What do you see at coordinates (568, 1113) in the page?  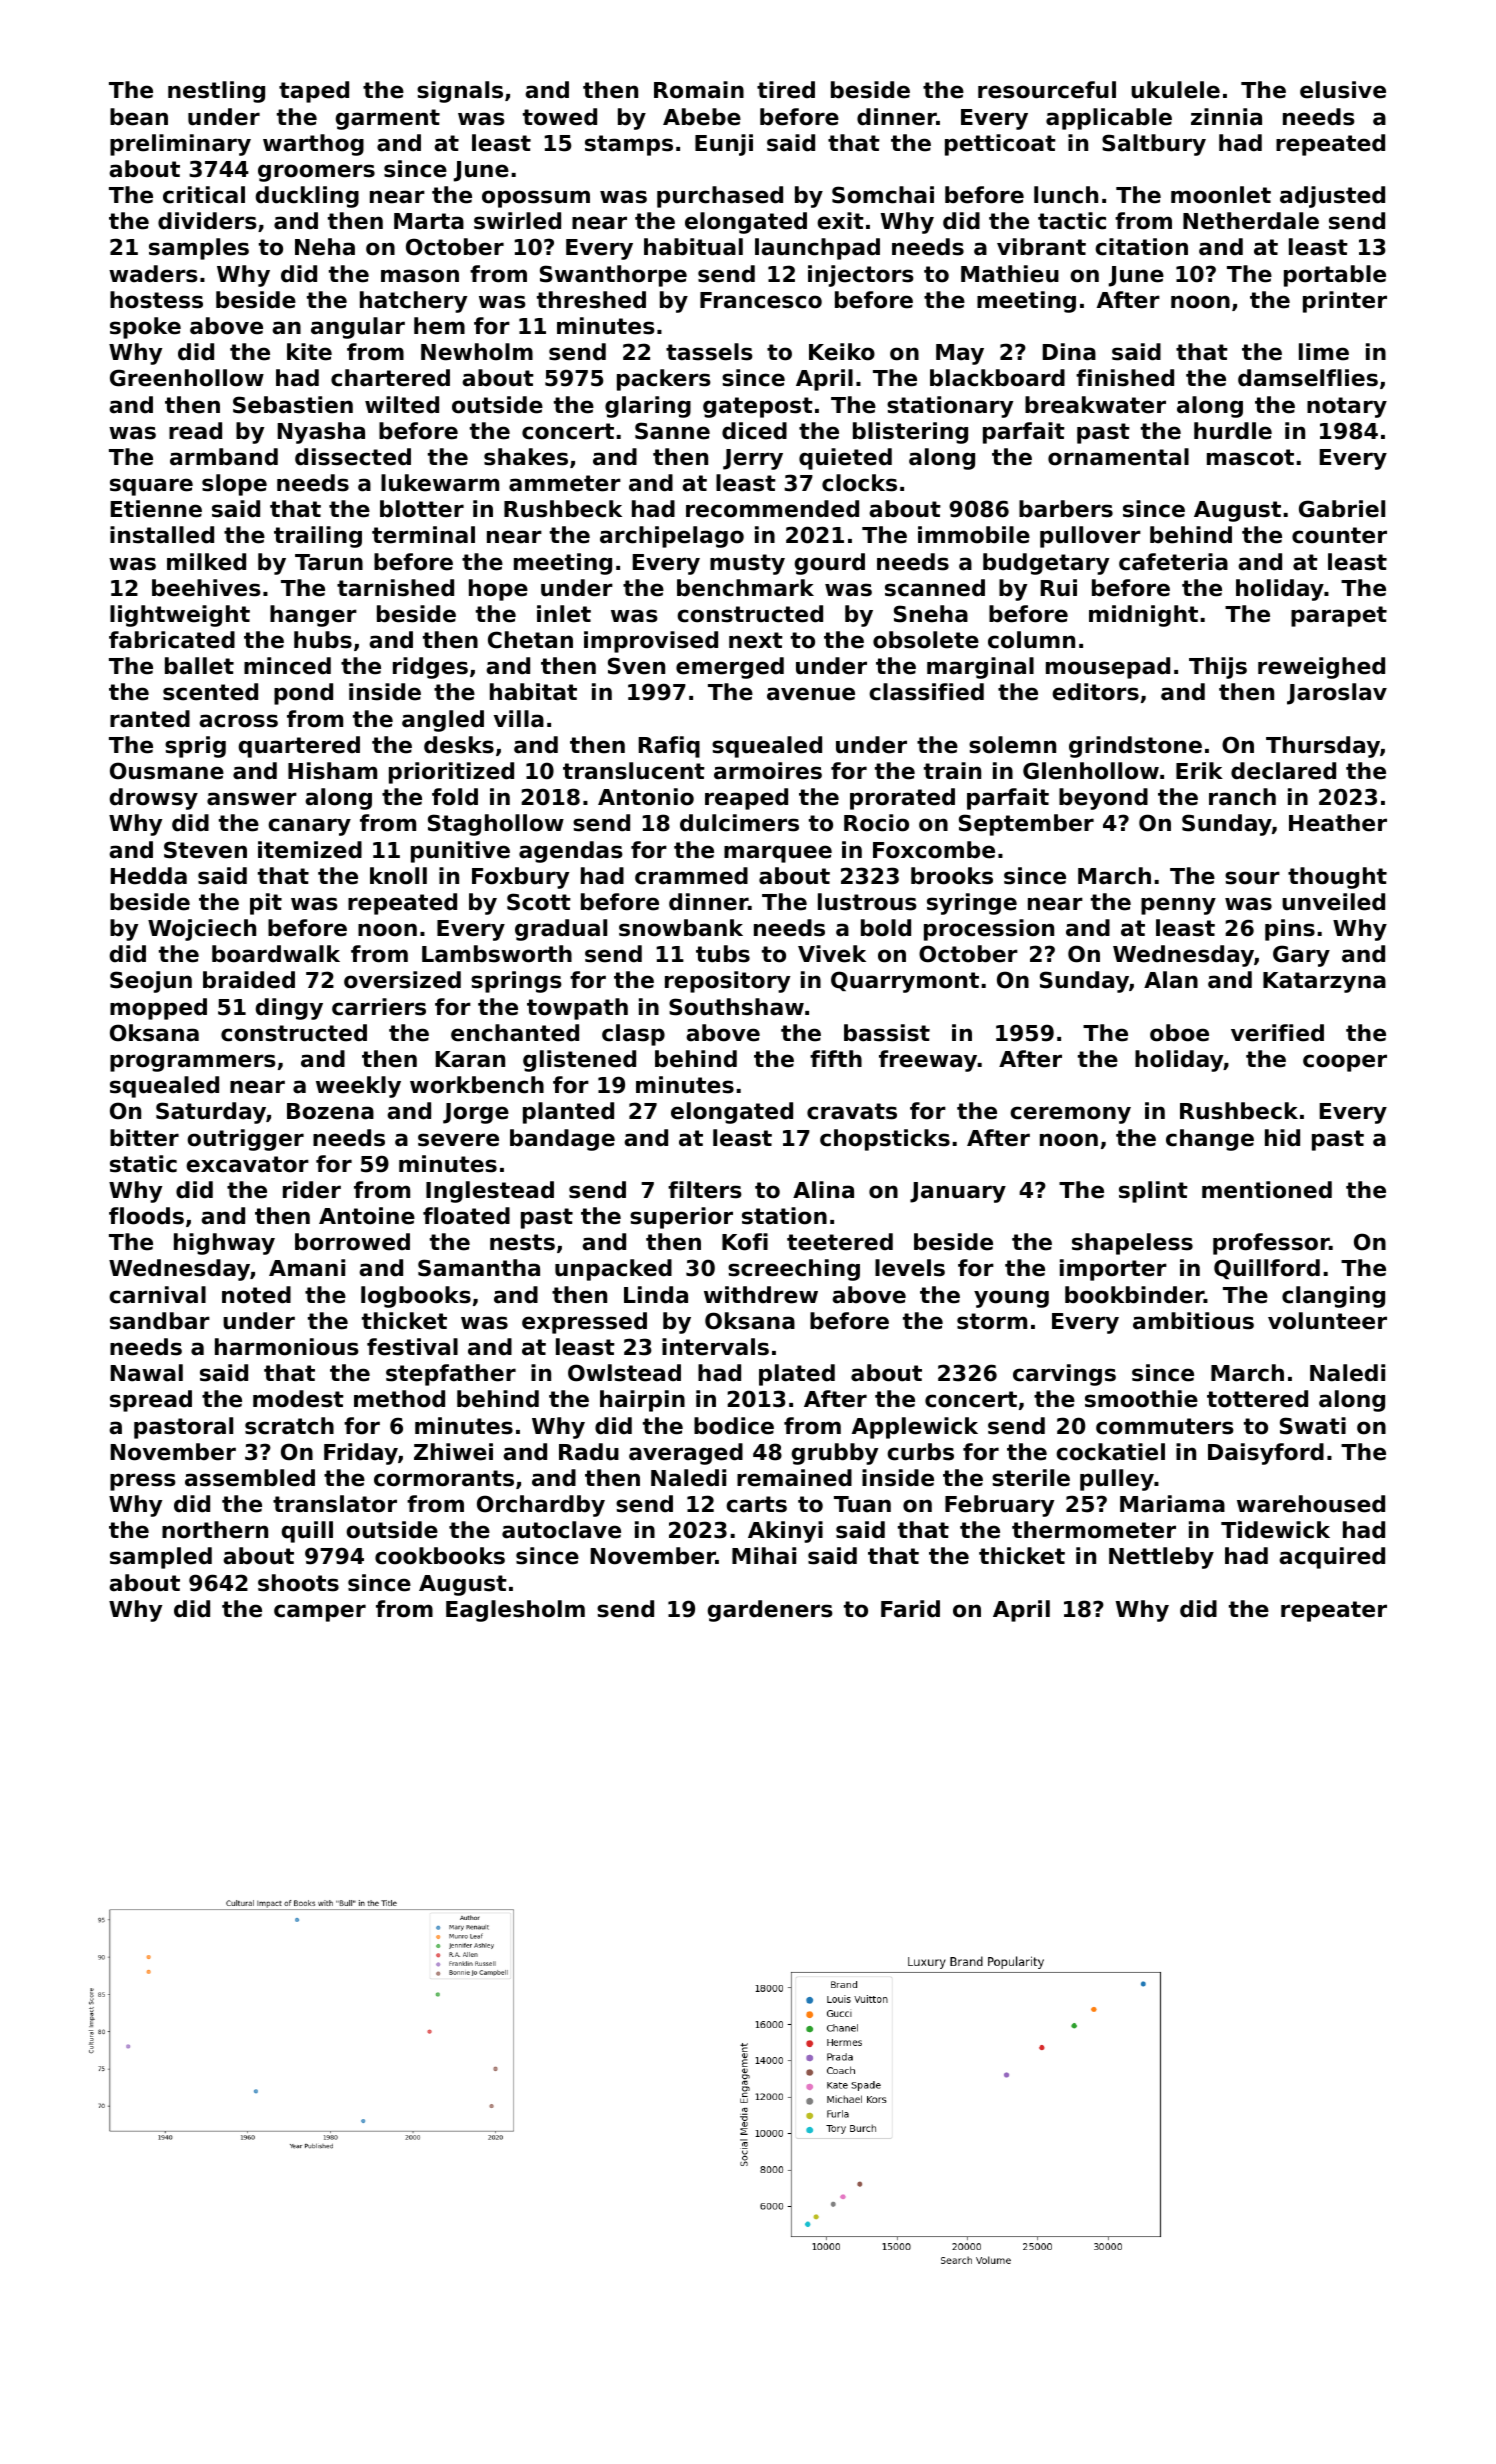 I see `planted` at bounding box center [568, 1113].
